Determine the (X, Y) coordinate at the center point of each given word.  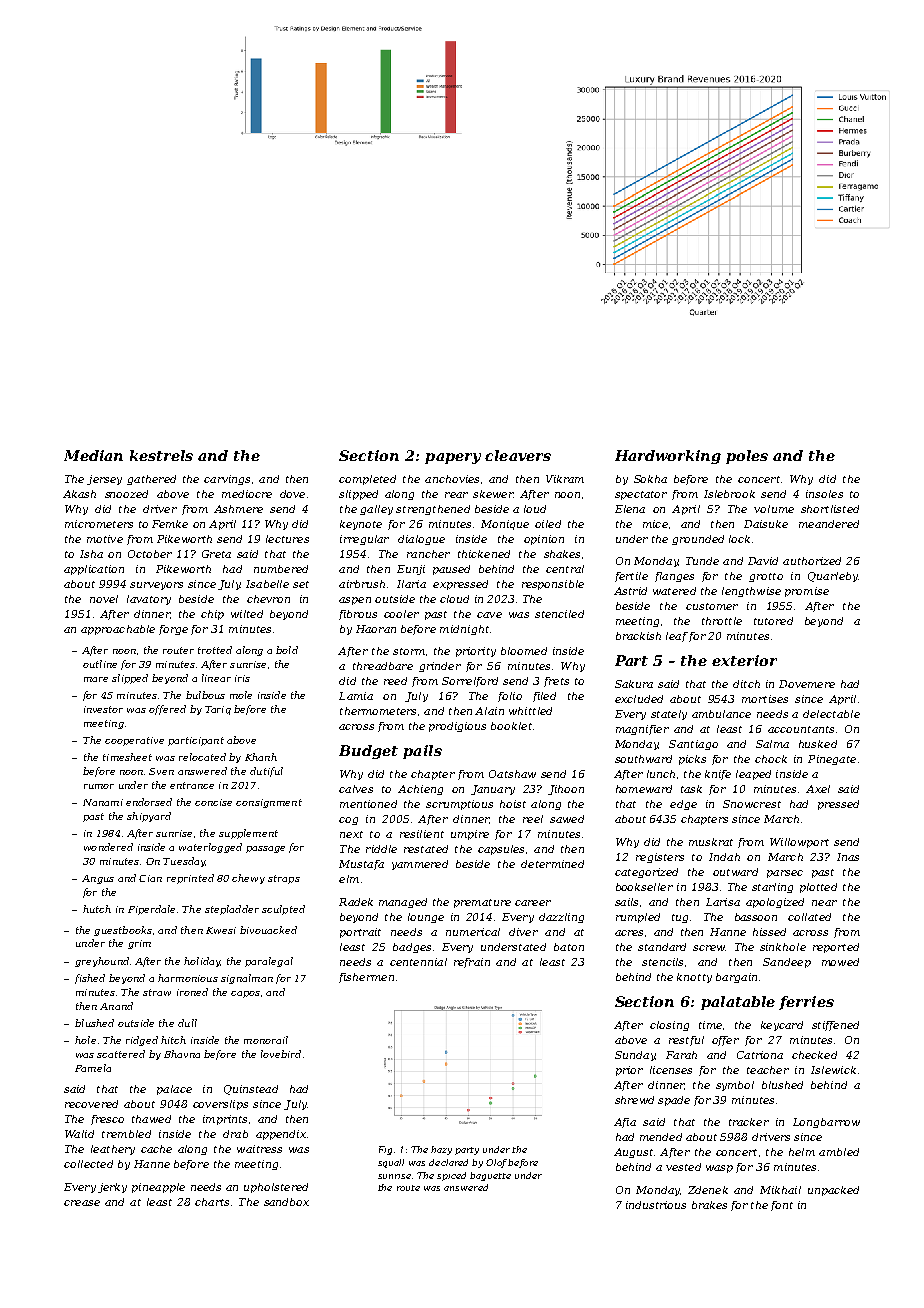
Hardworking (668, 457)
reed (395, 681)
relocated (202, 757)
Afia (625, 1123)
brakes (709, 1205)
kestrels (161, 455)
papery (453, 458)
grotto (766, 577)
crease (82, 1203)
